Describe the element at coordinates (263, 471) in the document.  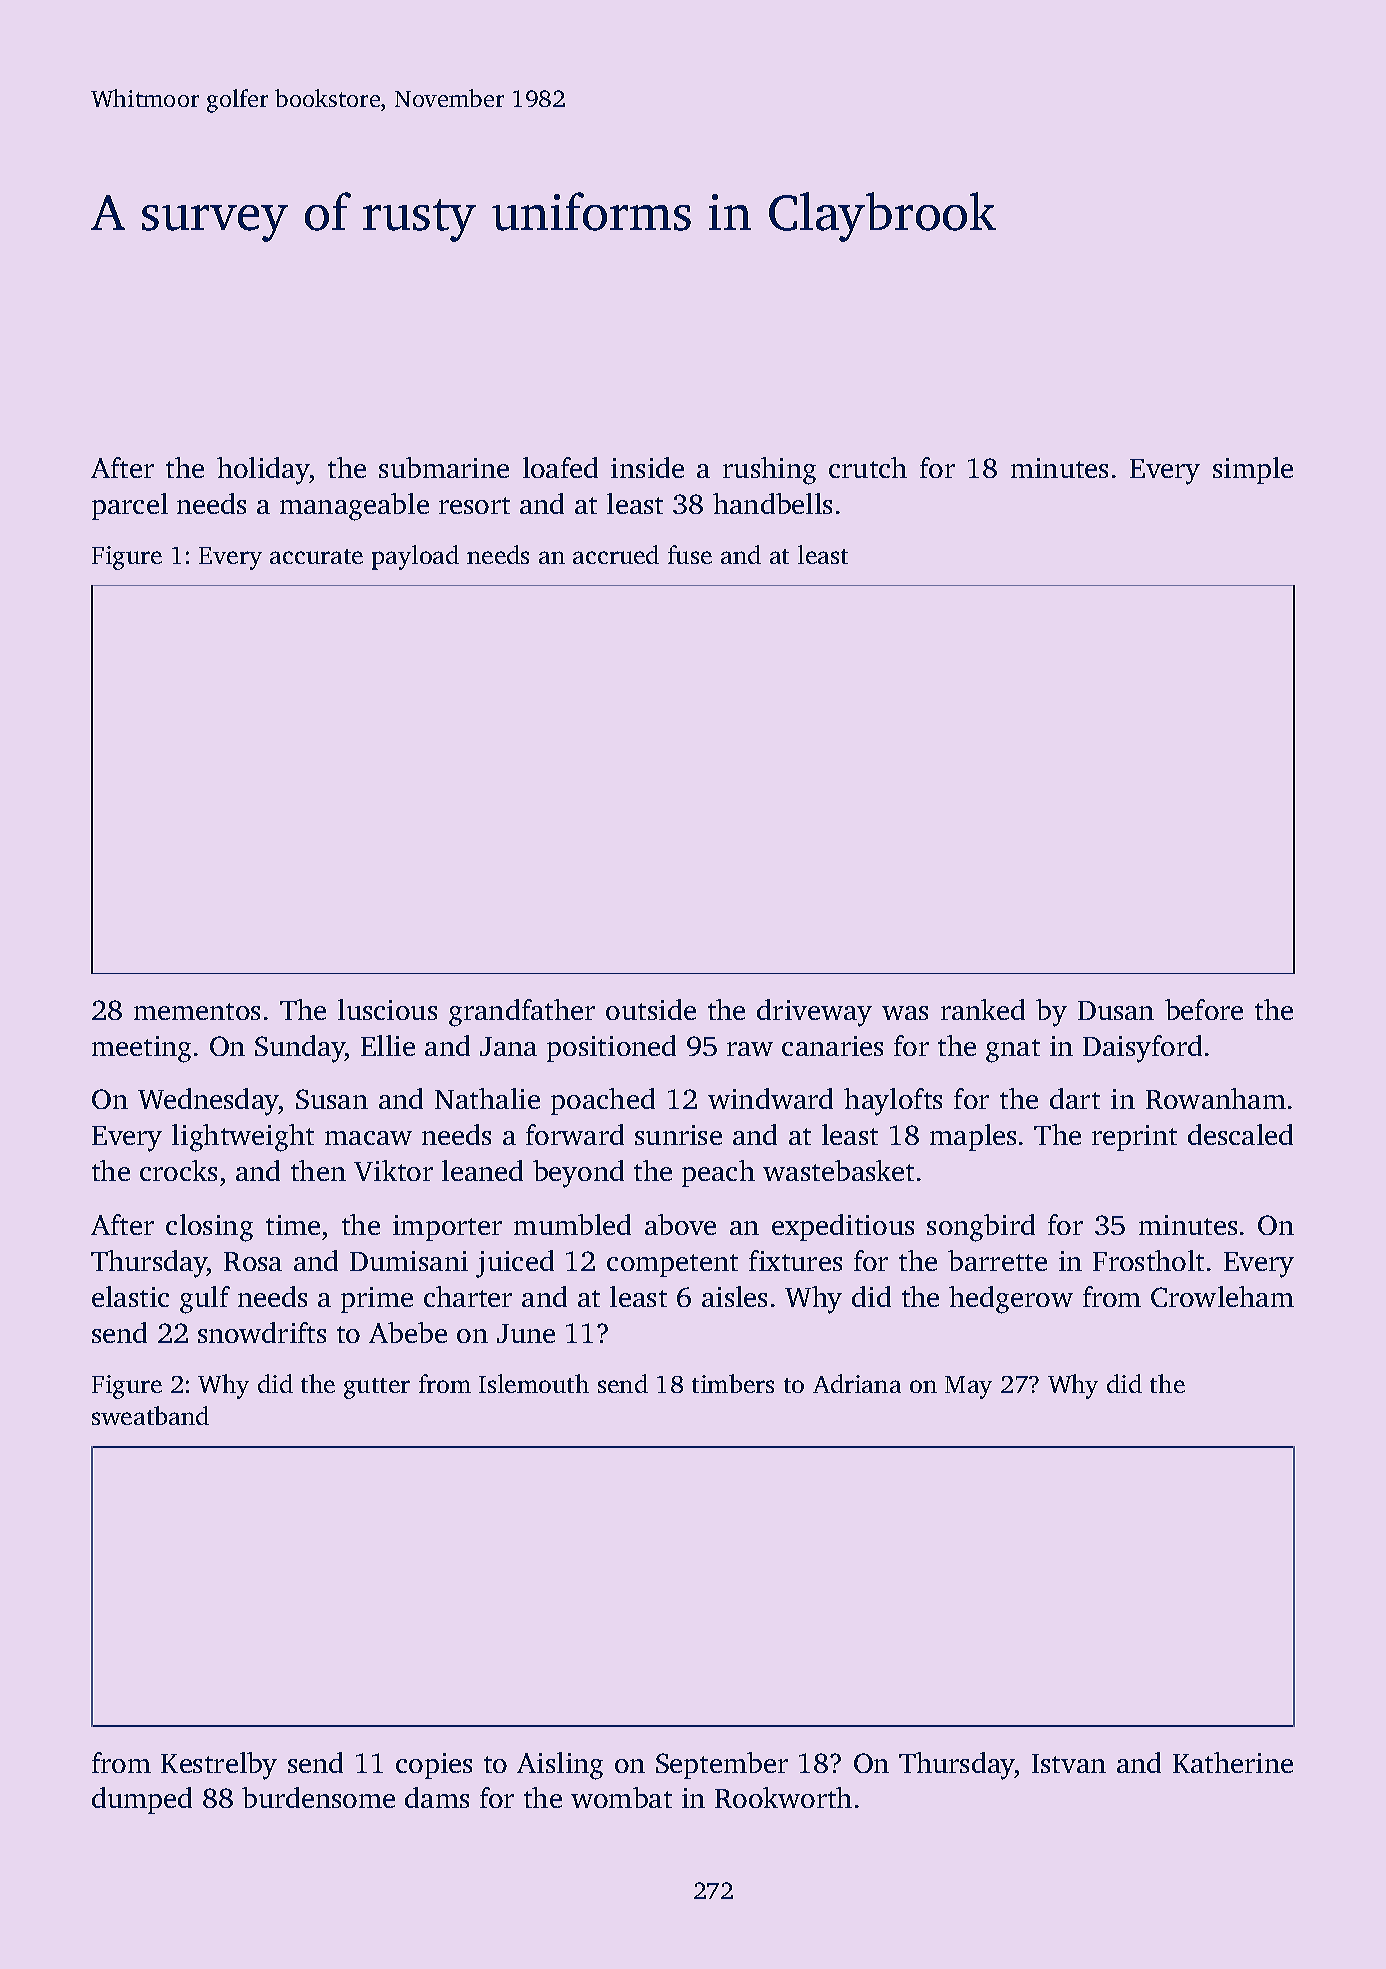
I see `holiday` at that location.
